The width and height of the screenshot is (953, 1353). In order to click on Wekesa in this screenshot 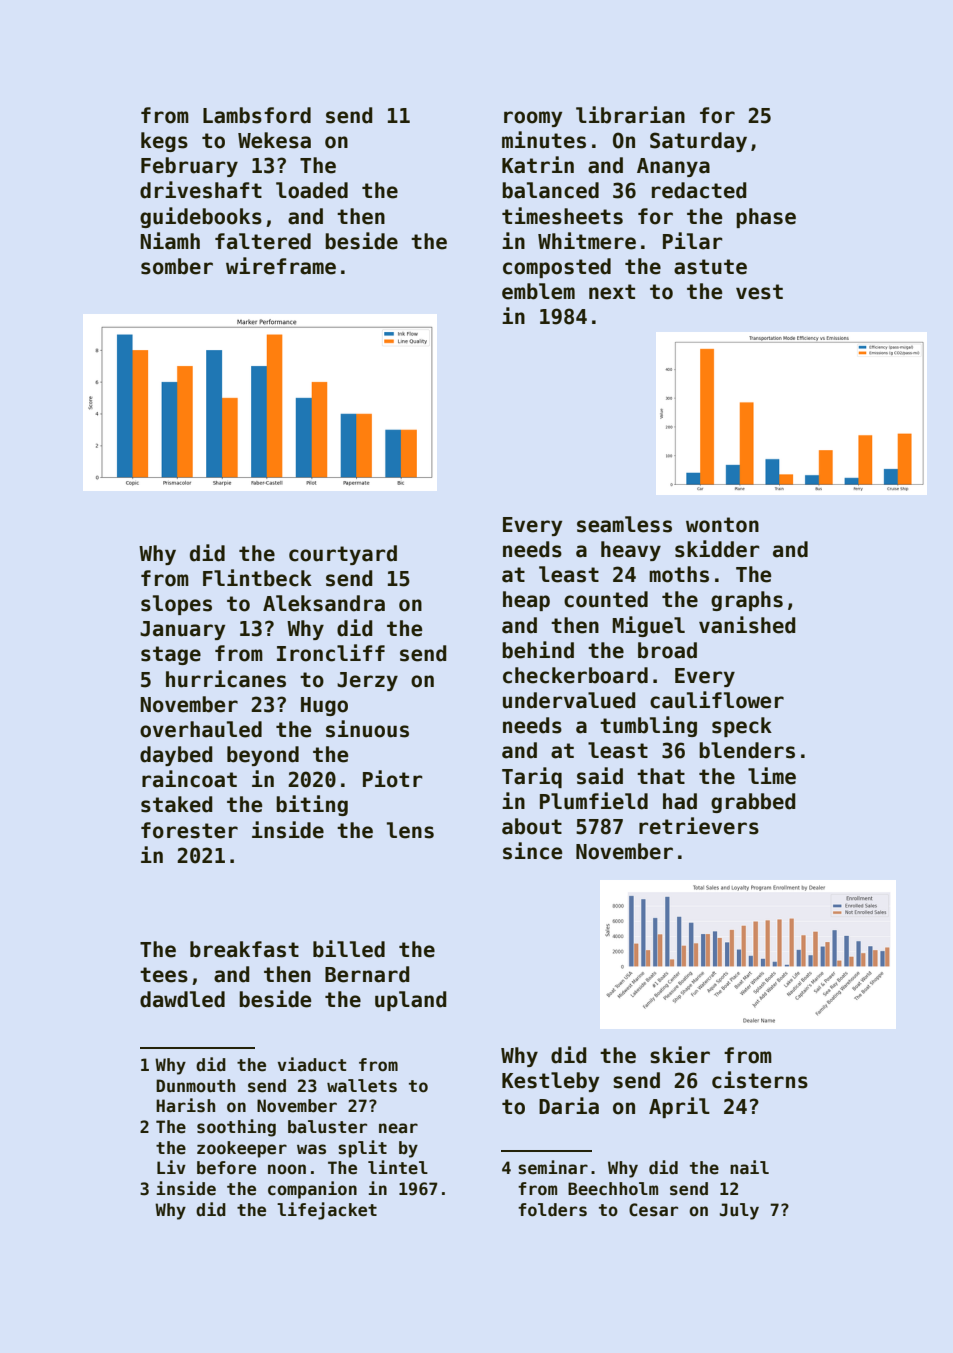, I will do `click(274, 140)`.
